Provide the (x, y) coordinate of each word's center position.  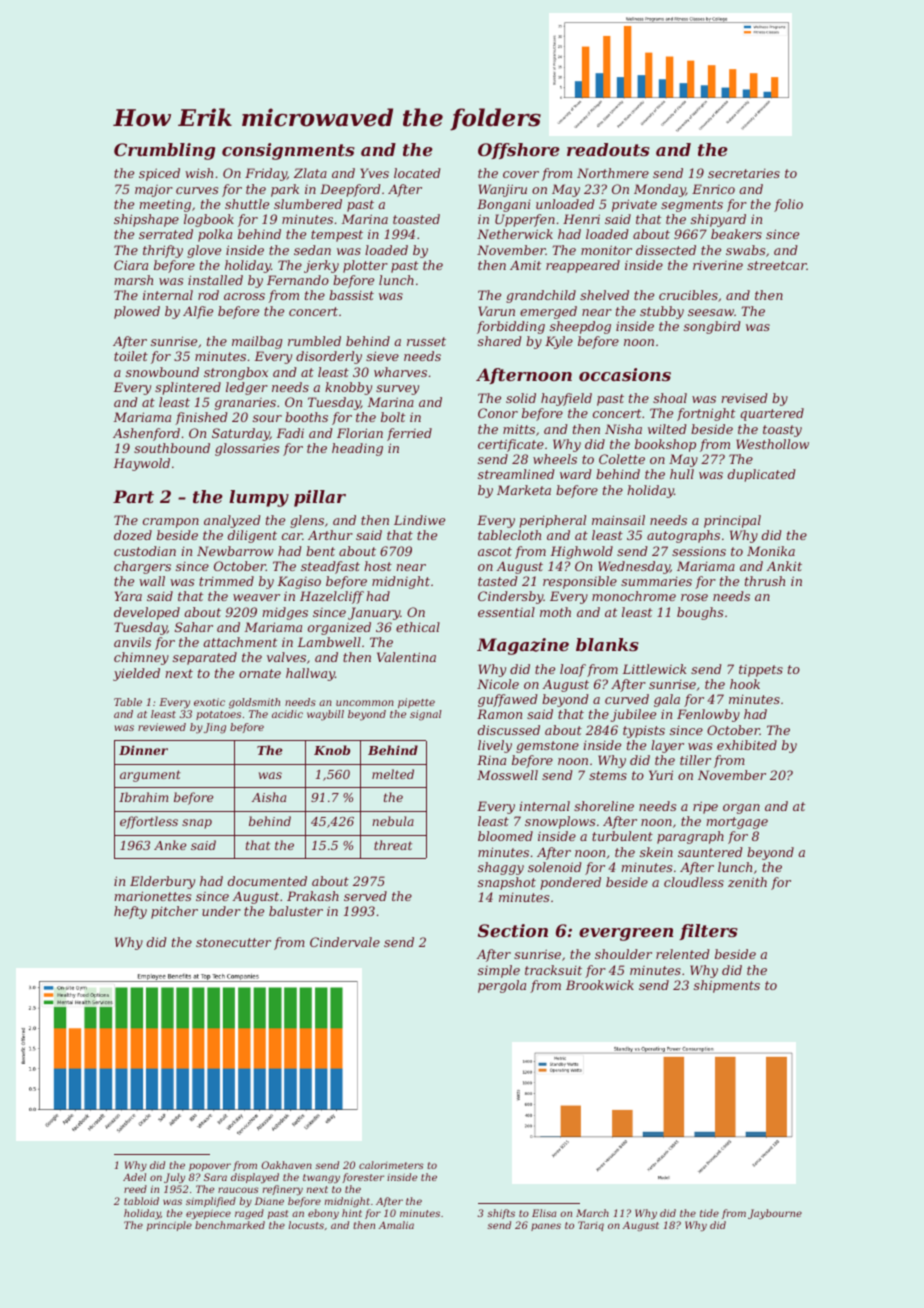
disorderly (329, 357)
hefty (130, 912)
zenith (747, 882)
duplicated (762, 475)
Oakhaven (286, 1165)
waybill (325, 715)
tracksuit (553, 970)
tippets (761, 671)
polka (215, 235)
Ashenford (146, 434)
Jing (215, 728)
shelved (604, 295)
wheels (555, 459)
